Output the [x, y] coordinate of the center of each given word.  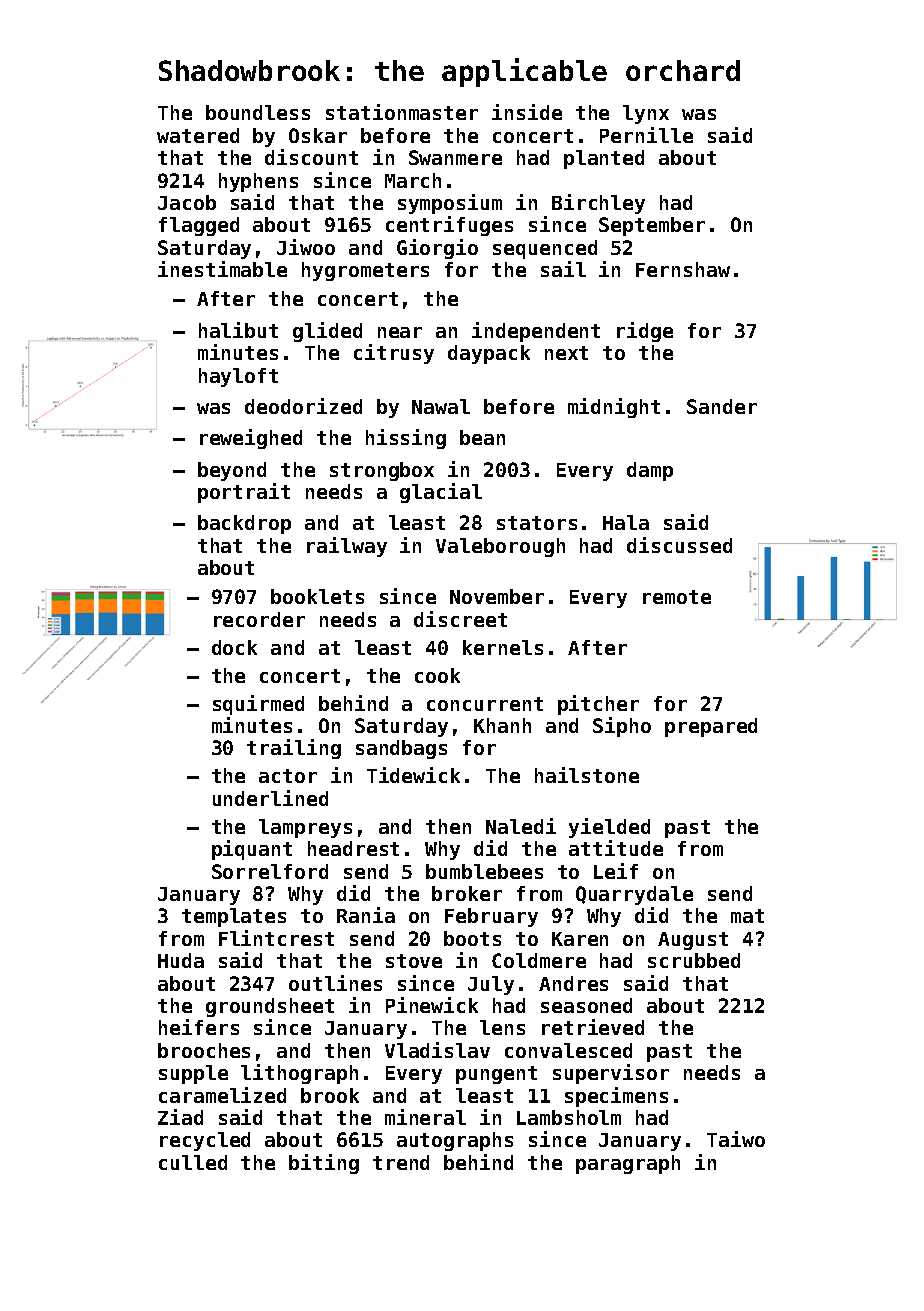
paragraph [628, 1164]
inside [527, 112]
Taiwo [736, 1139]
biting [324, 1164]
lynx [646, 114]
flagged [199, 226]
